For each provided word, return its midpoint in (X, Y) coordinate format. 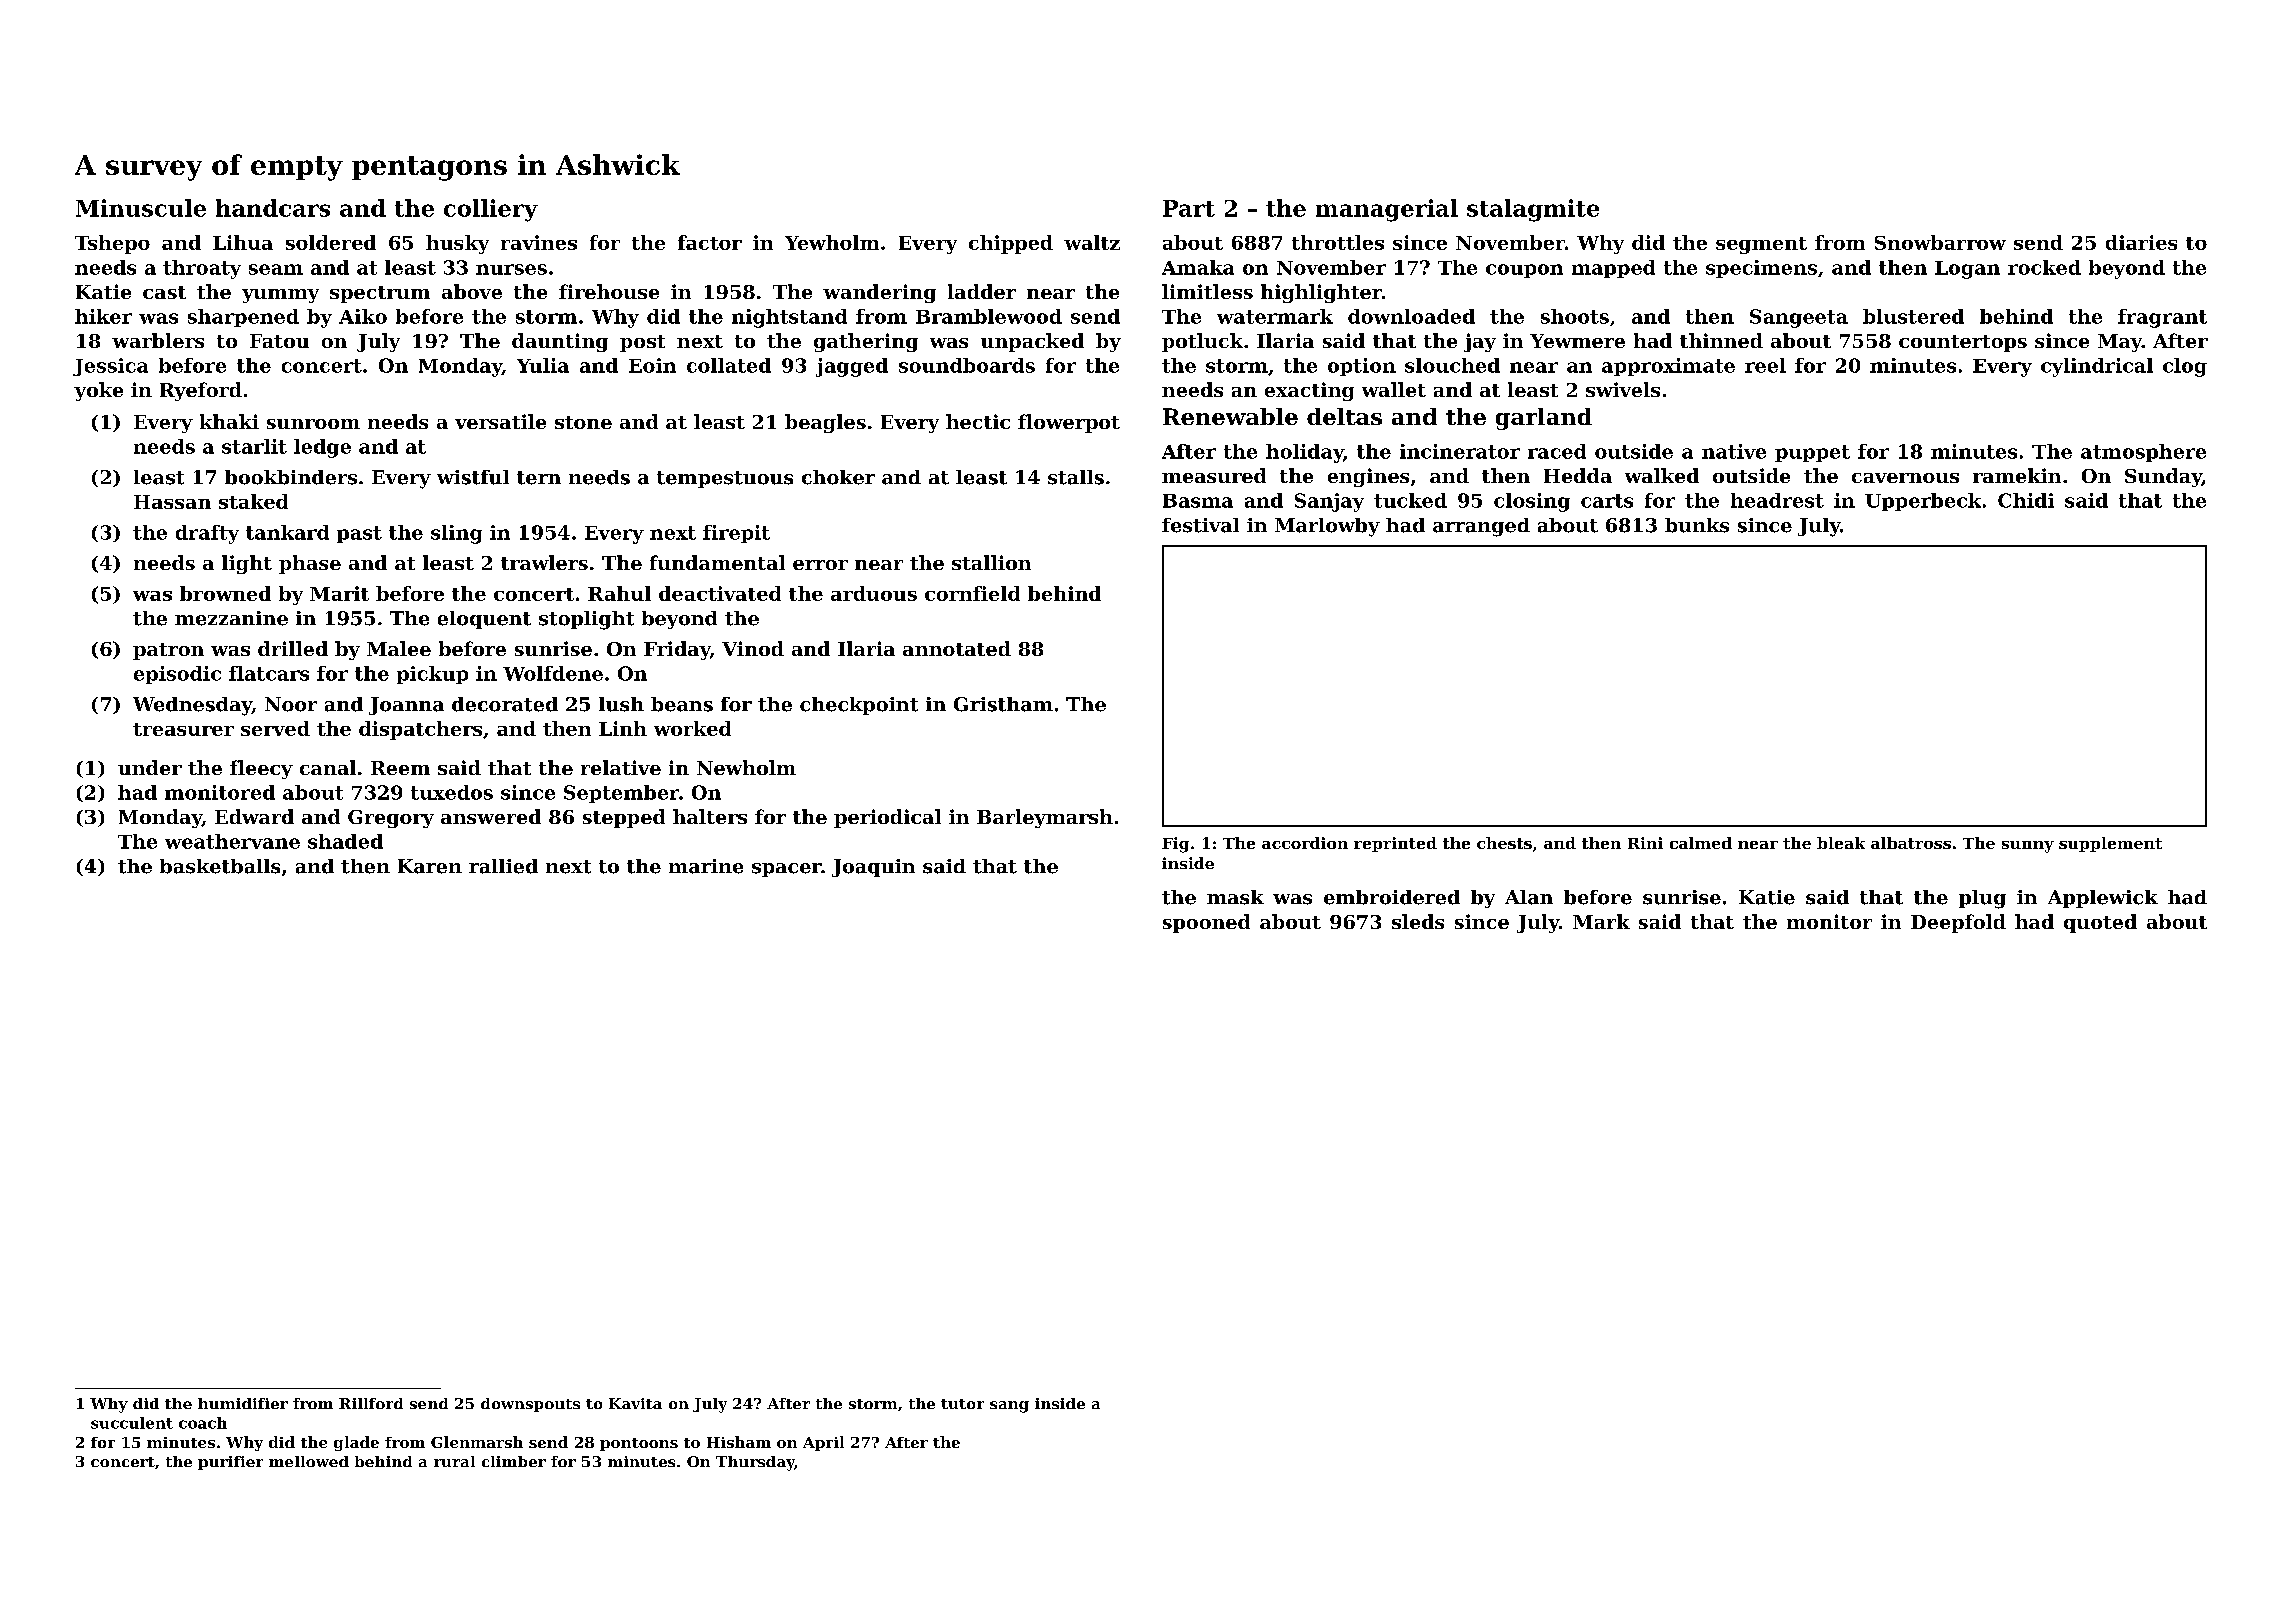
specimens (1761, 269)
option (1362, 367)
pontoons (639, 1444)
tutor (962, 1404)
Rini (1645, 843)
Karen (430, 866)
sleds (1418, 921)
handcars (273, 208)
